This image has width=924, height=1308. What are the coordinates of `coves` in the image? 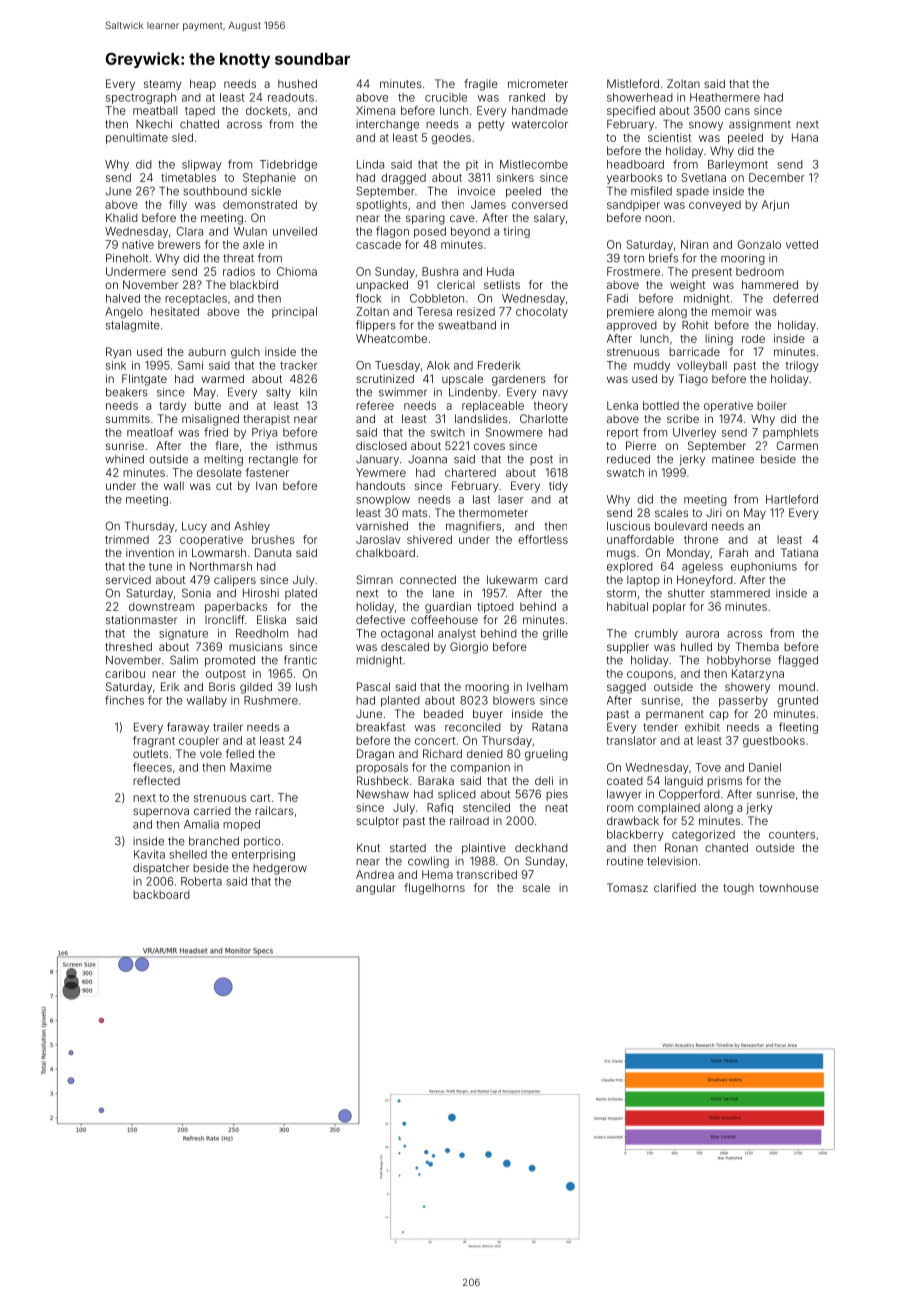 It's located at (489, 446).
